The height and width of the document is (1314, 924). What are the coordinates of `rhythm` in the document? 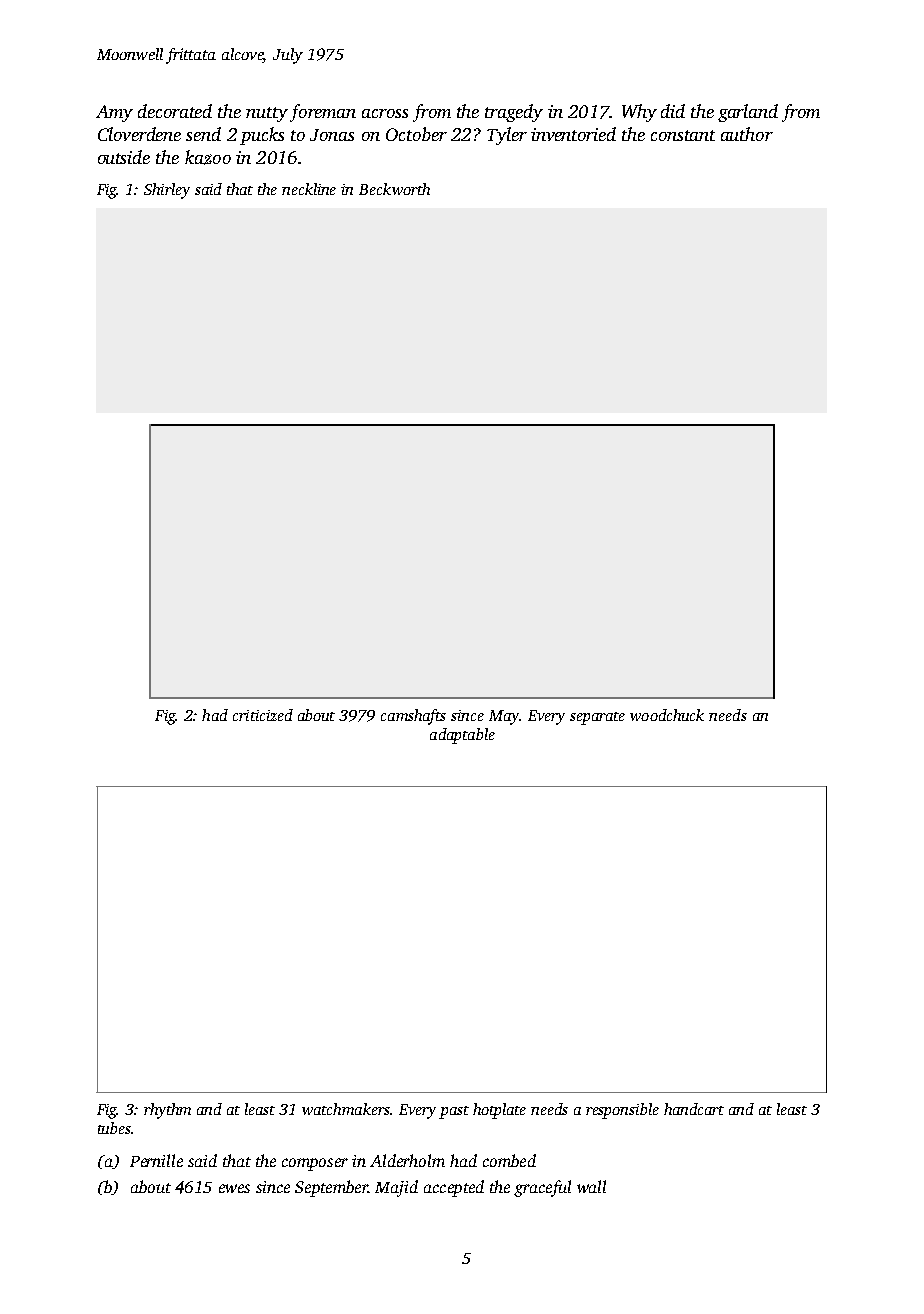 It's located at (167, 1111).
